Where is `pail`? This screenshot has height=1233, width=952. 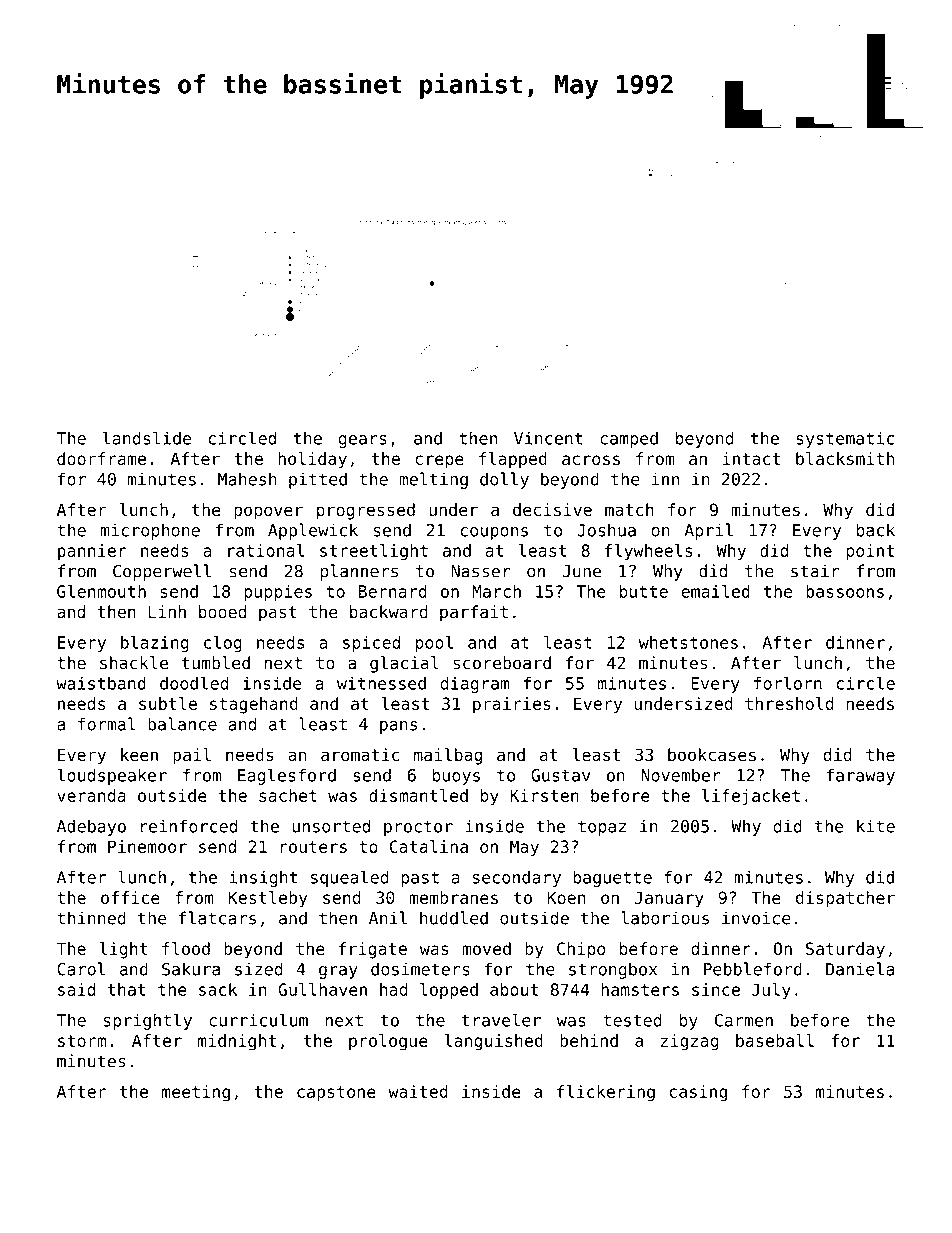
pail is located at coordinates (192, 756).
